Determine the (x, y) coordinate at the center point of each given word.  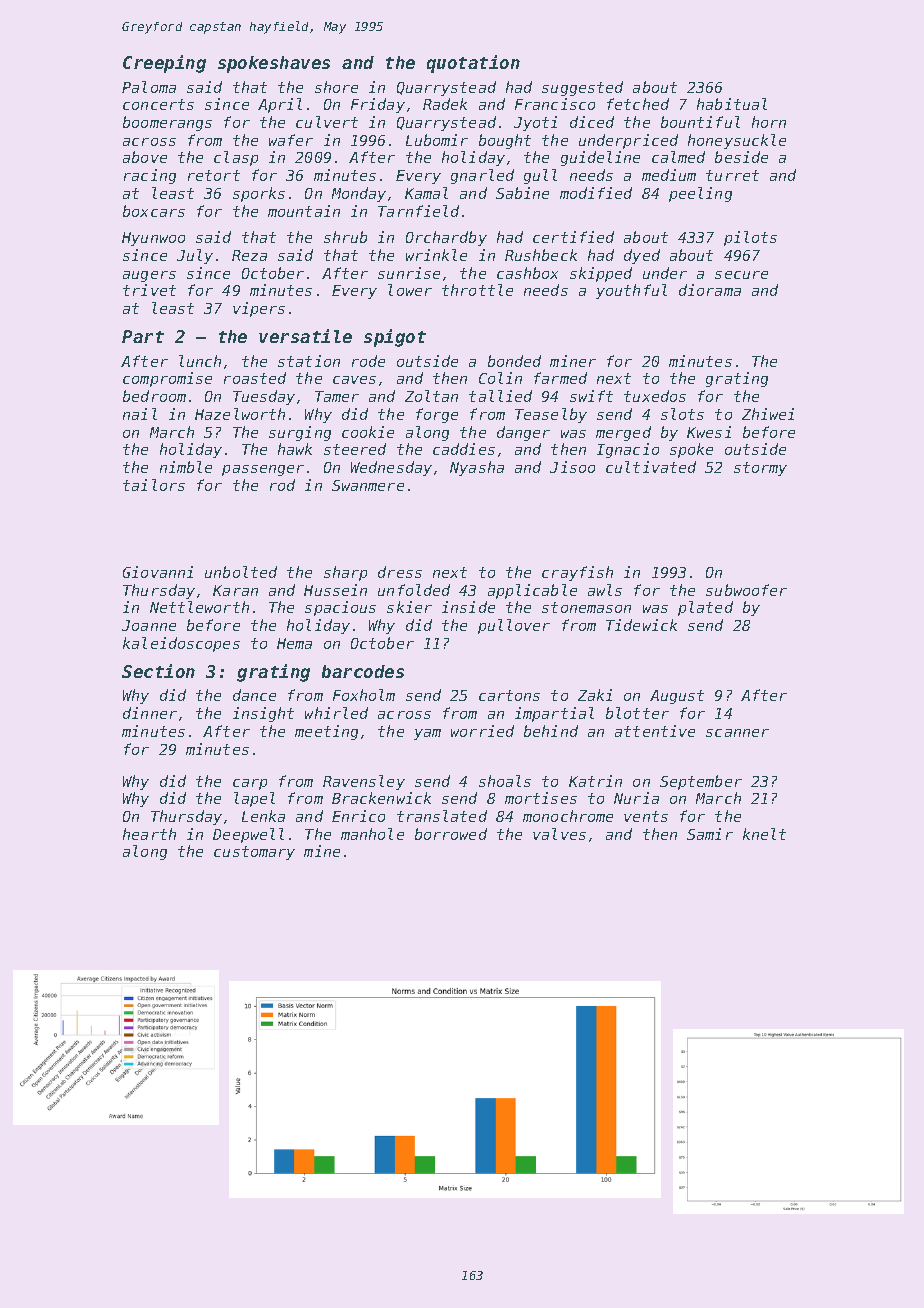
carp (250, 784)
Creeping (164, 64)
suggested (582, 88)
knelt (764, 834)
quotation (473, 64)
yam (427, 734)
